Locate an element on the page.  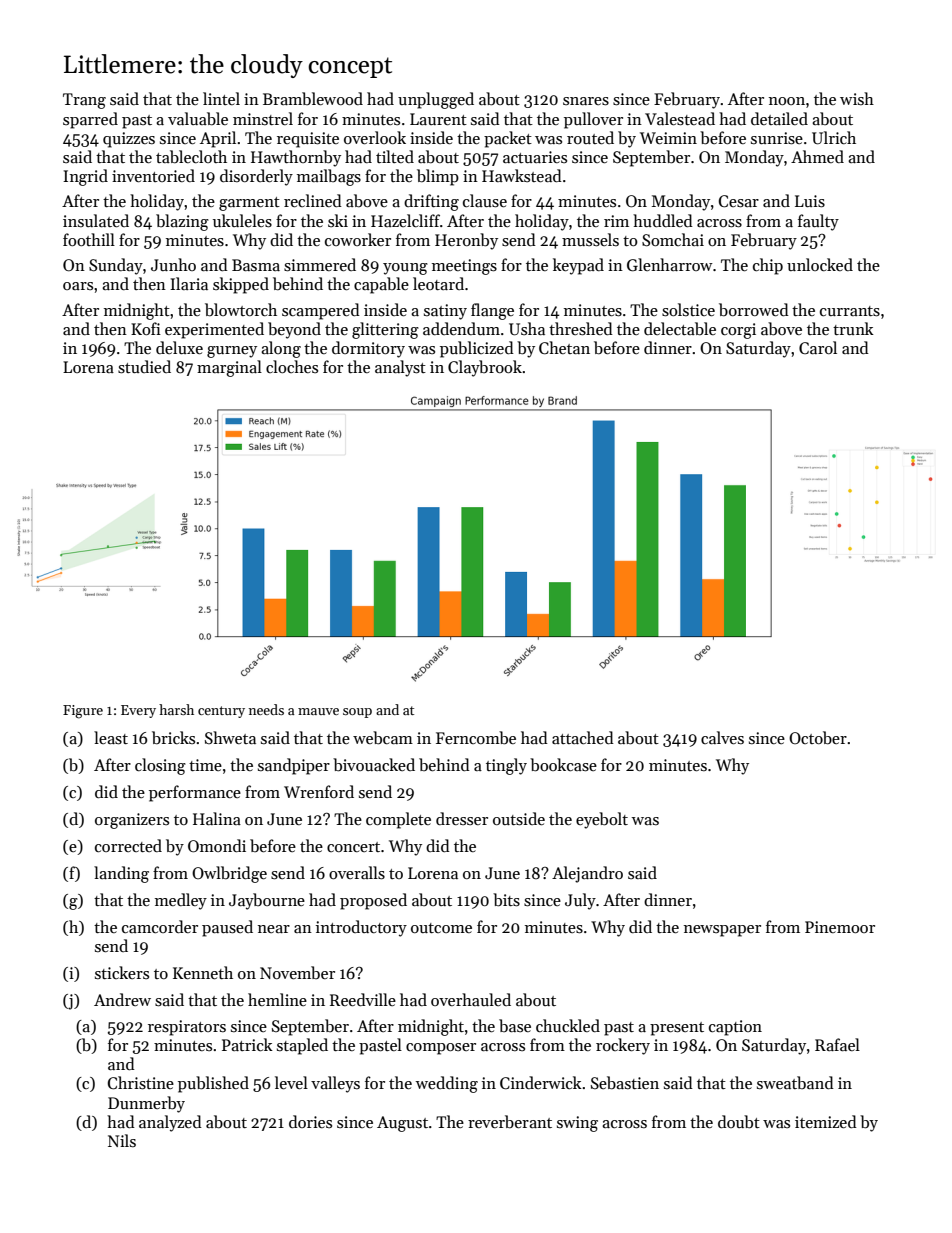
solstice is located at coordinates (688, 310).
